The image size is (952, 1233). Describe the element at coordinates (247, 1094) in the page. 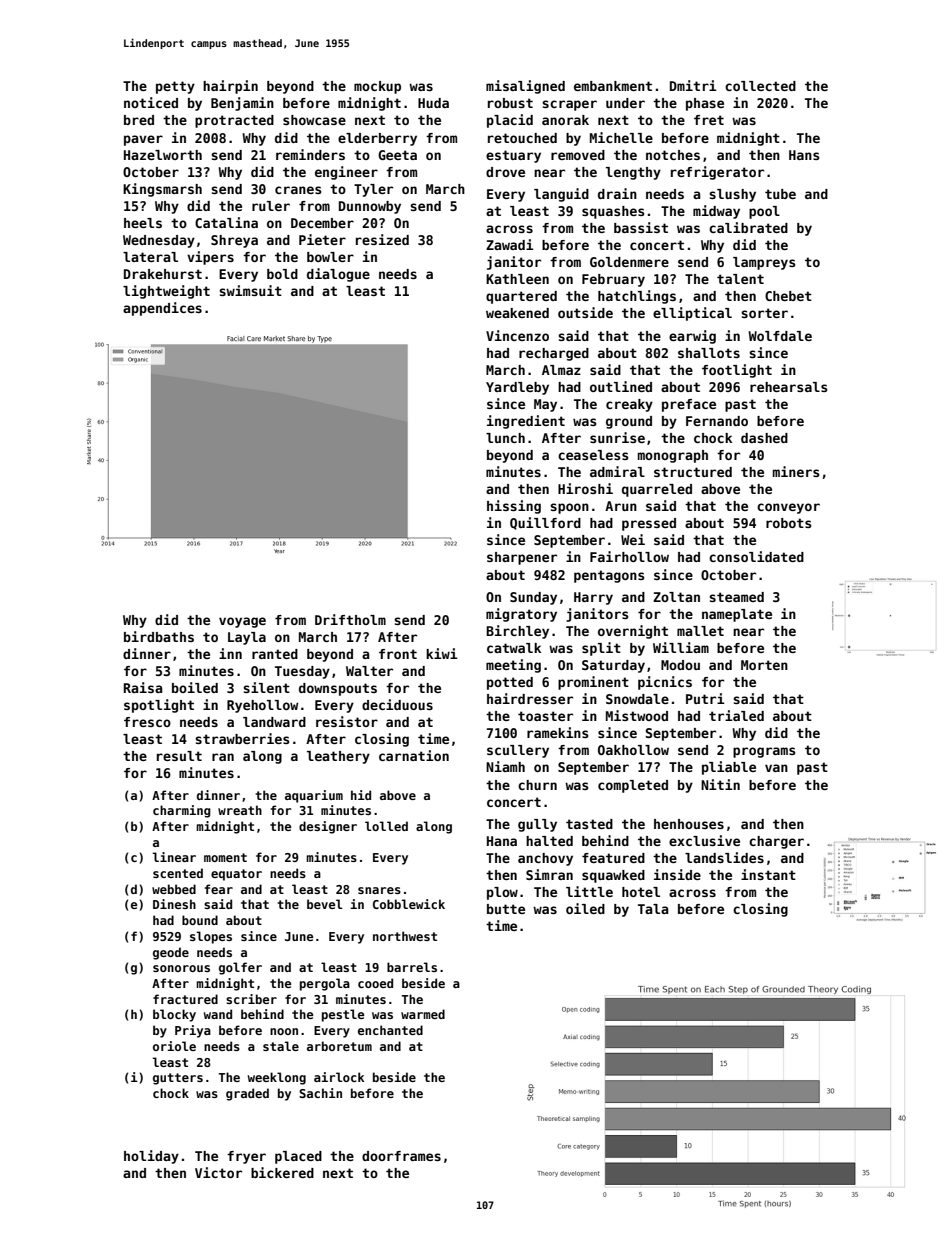

I see `graded` at that location.
